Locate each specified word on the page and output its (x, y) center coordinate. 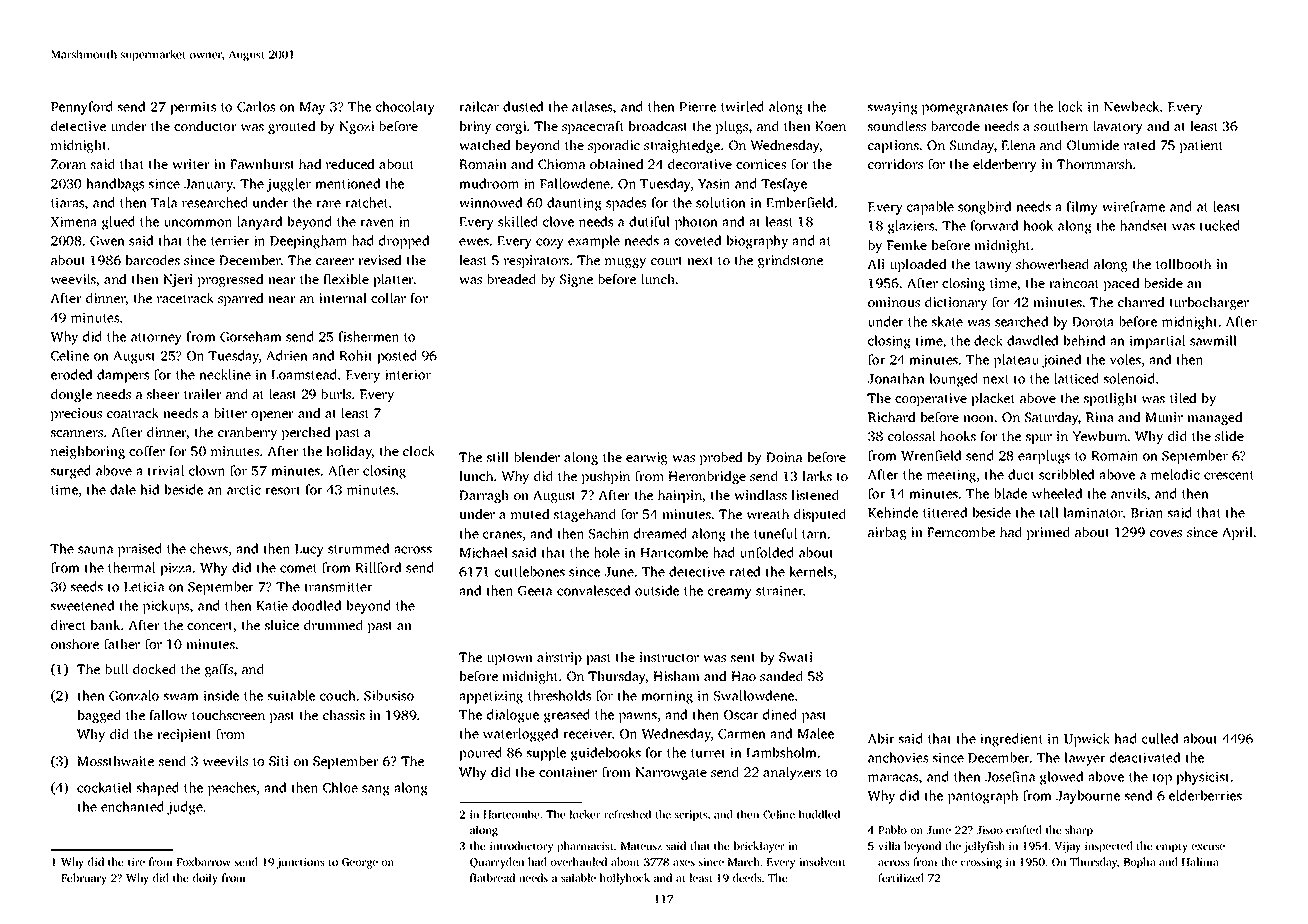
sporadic (614, 146)
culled (1160, 738)
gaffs (219, 670)
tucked (1220, 225)
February (84, 879)
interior (408, 374)
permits (193, 108)
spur (1039, 439)
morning (667, 697)
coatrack (133, 412)
